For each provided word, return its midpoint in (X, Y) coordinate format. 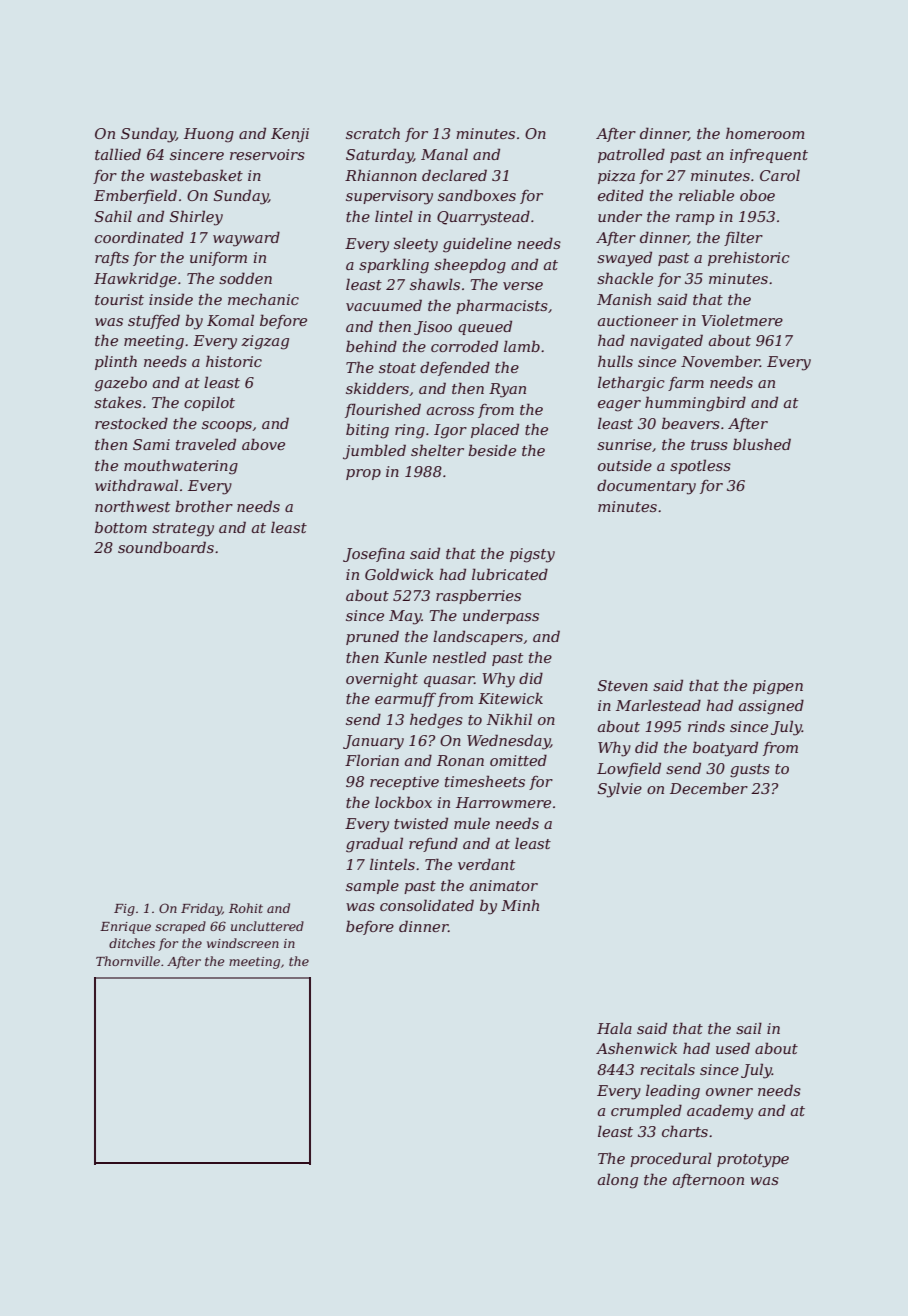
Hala (614, 1028)
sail (749, 1028)
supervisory (389, 197)
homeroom (765, 133)
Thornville (128, 961)
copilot (209, 403)
